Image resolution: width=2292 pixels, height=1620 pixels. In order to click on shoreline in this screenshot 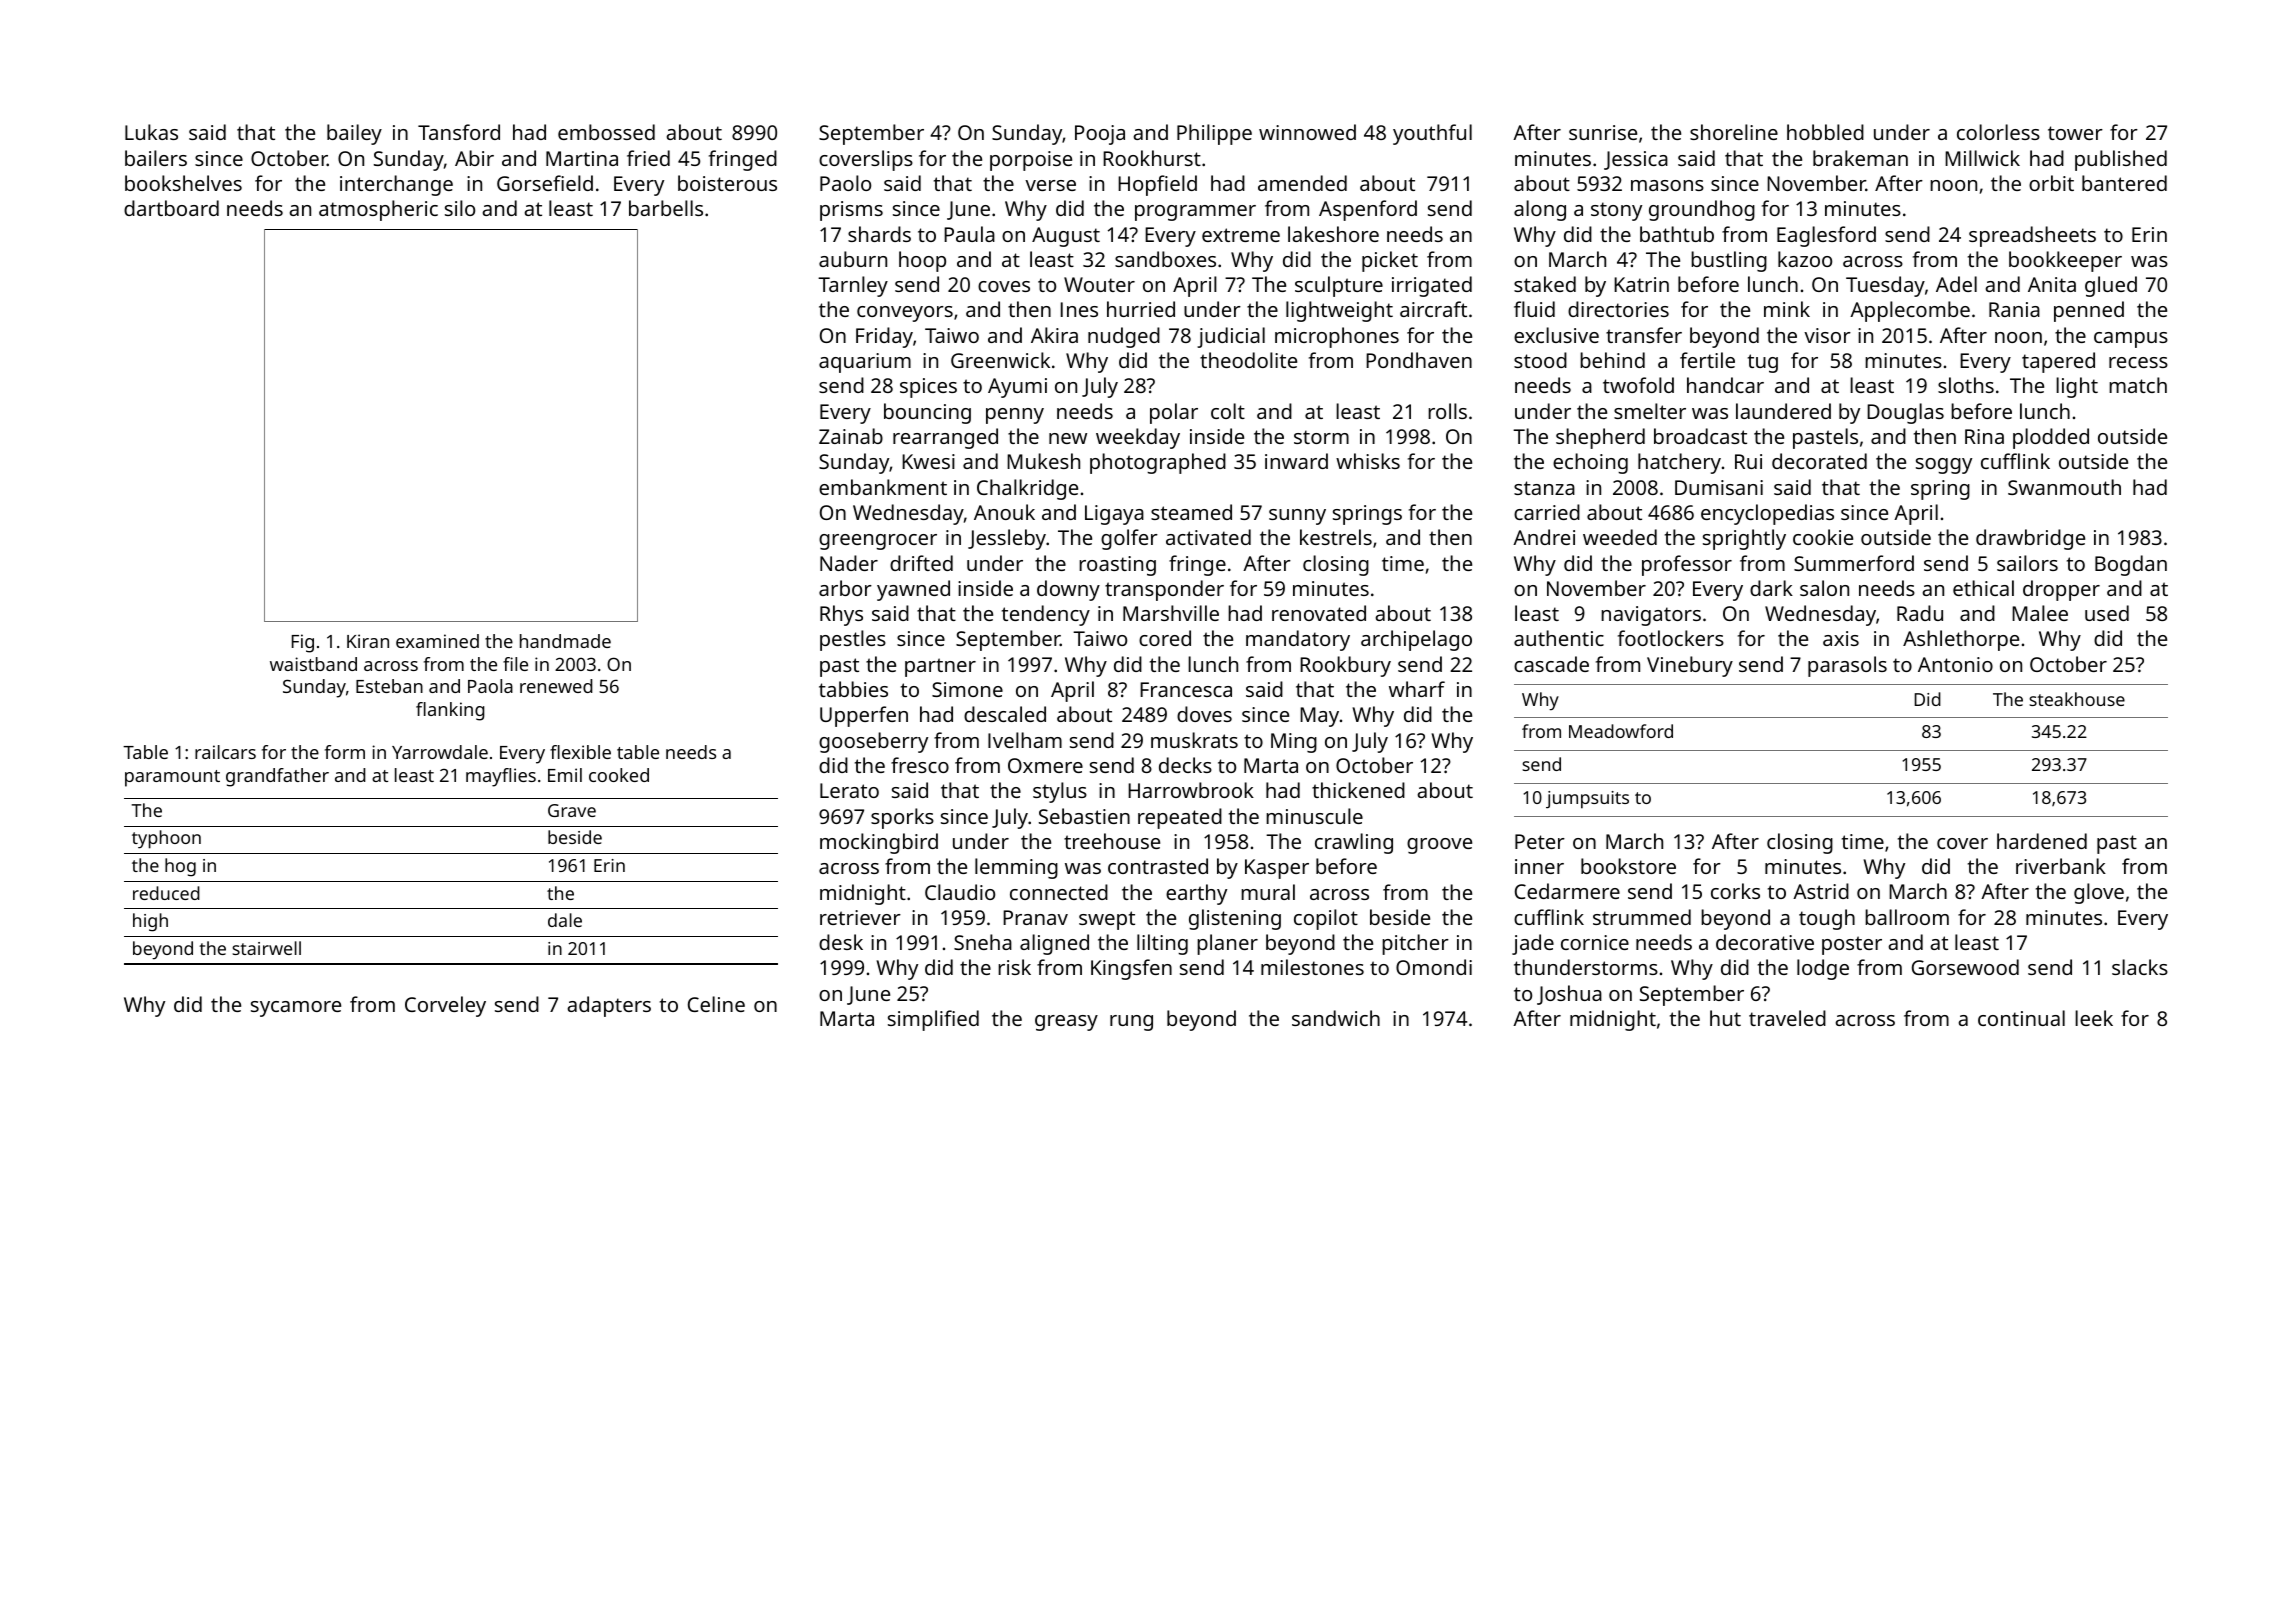, I will do `click(1734, 132)`.
